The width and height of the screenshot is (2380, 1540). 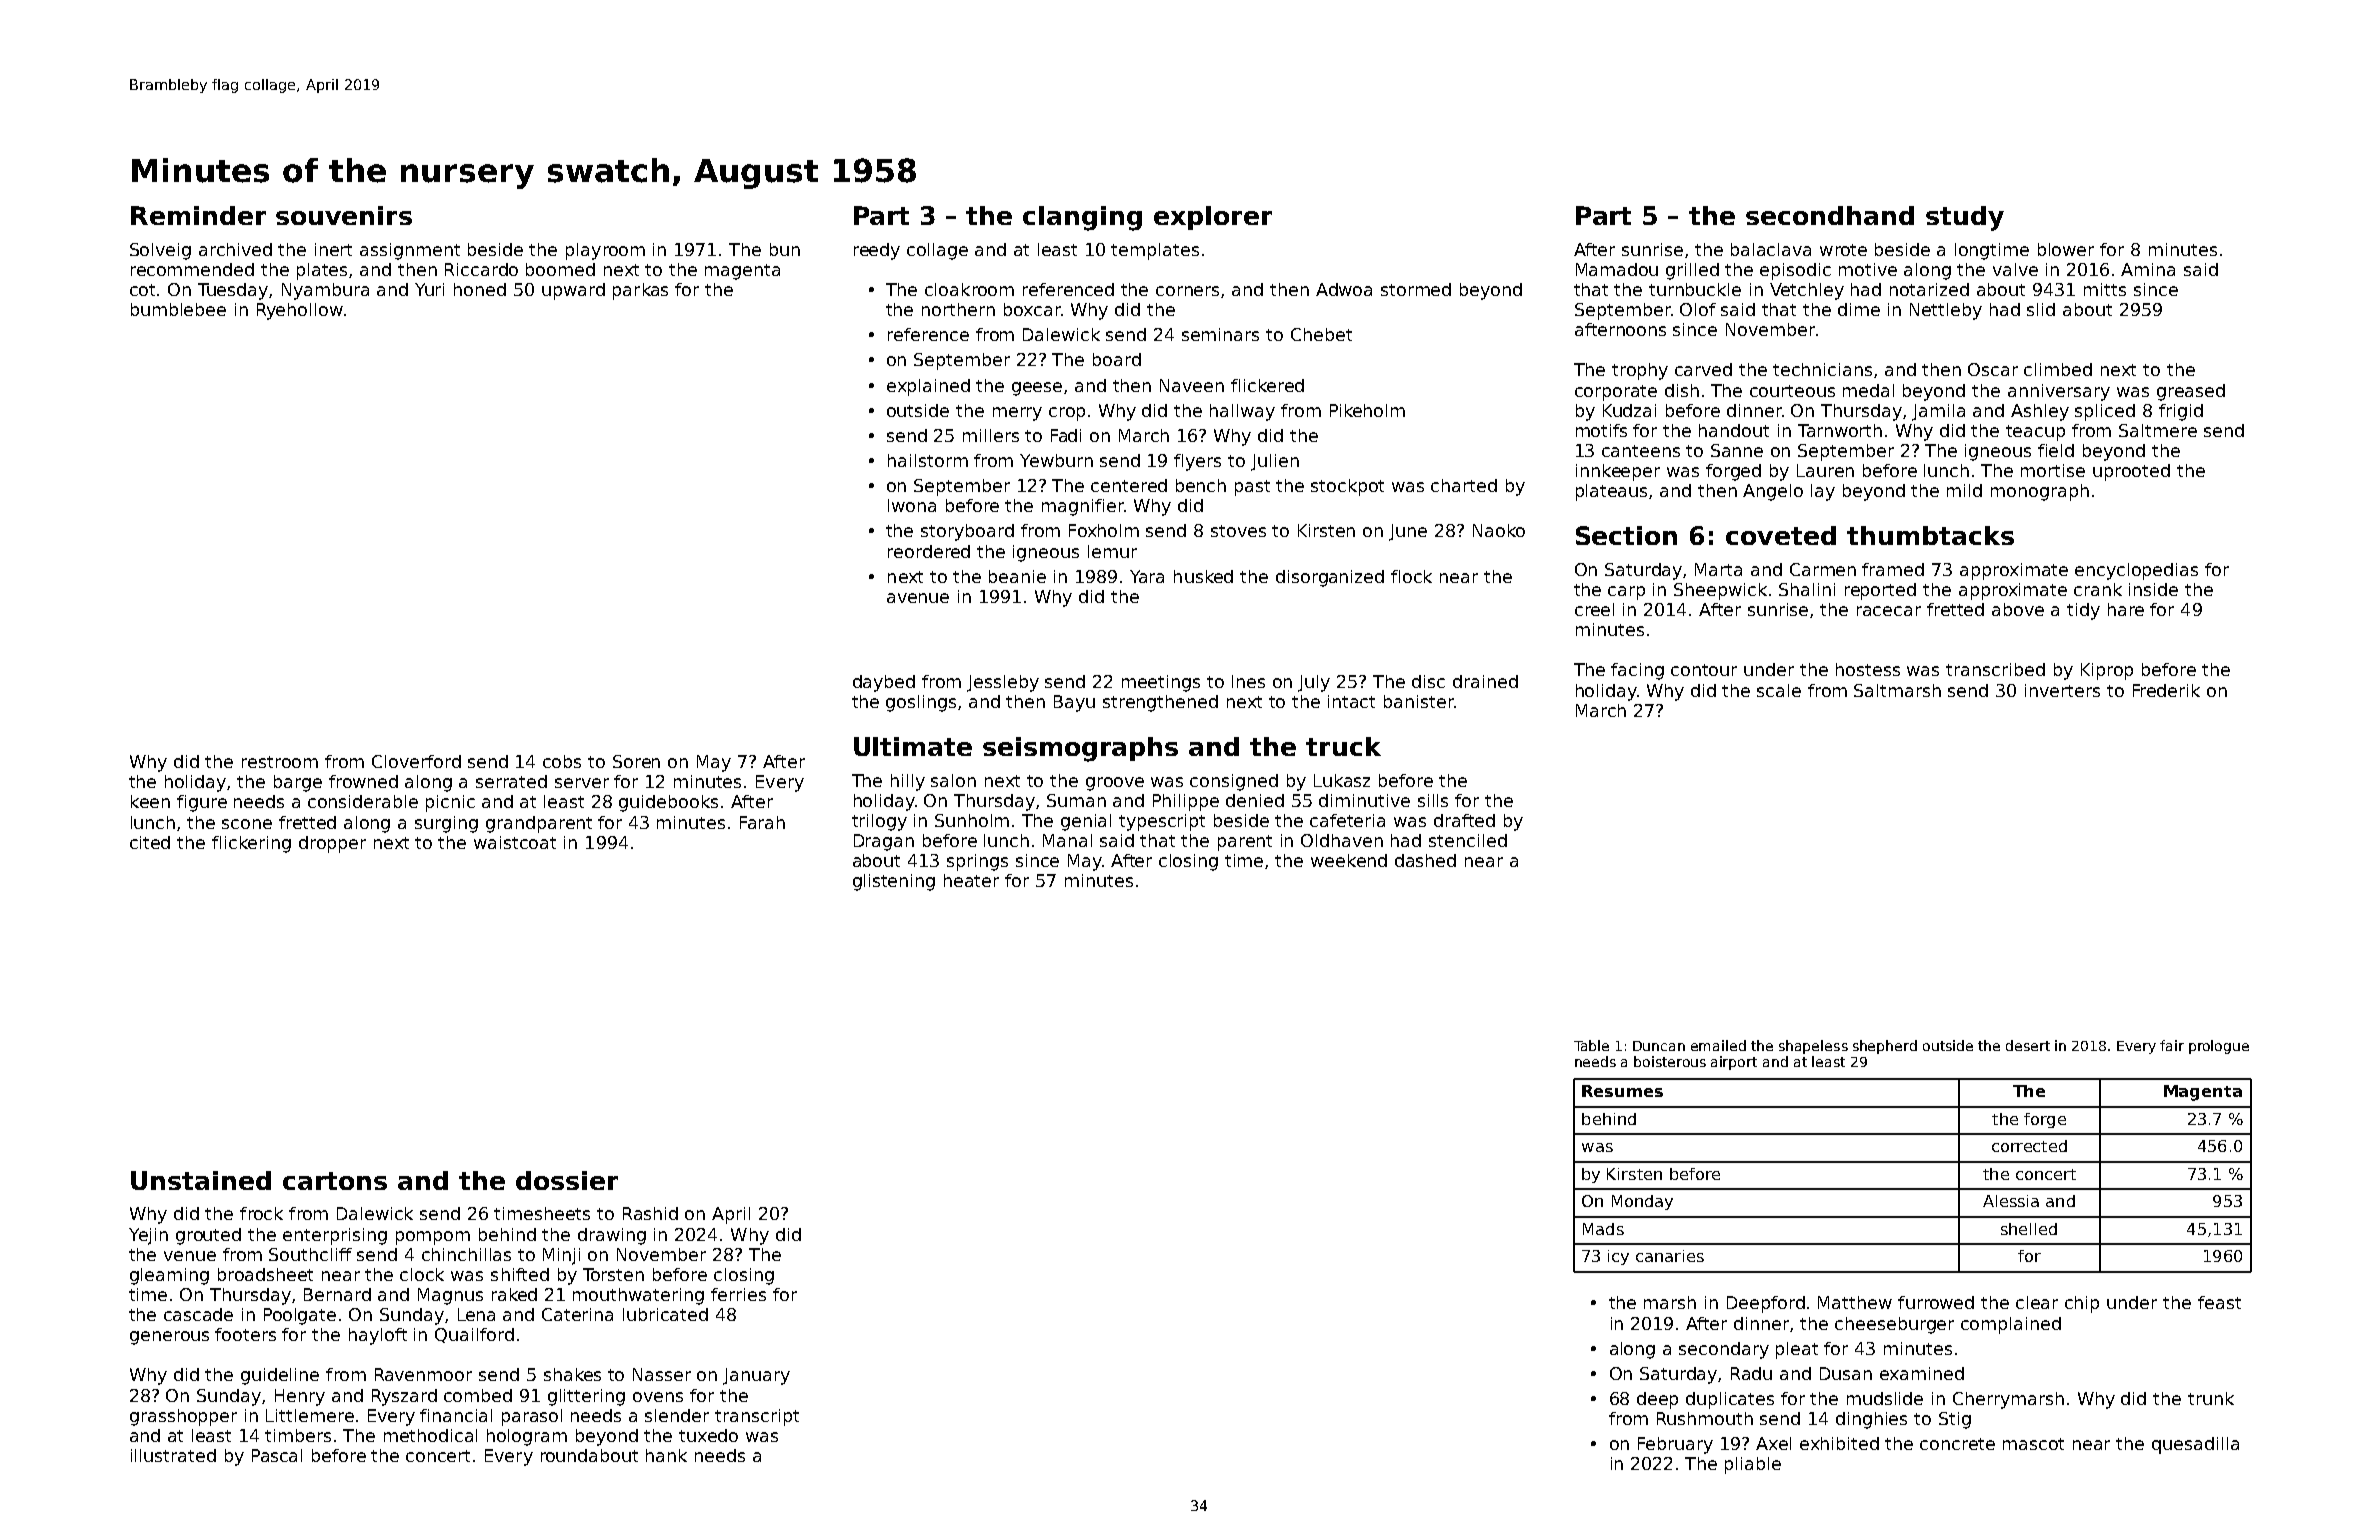 What do you see at coordinates (1321, 334) in the screenshot?
I see `Chebet` at bounding box center [1321, 334].
